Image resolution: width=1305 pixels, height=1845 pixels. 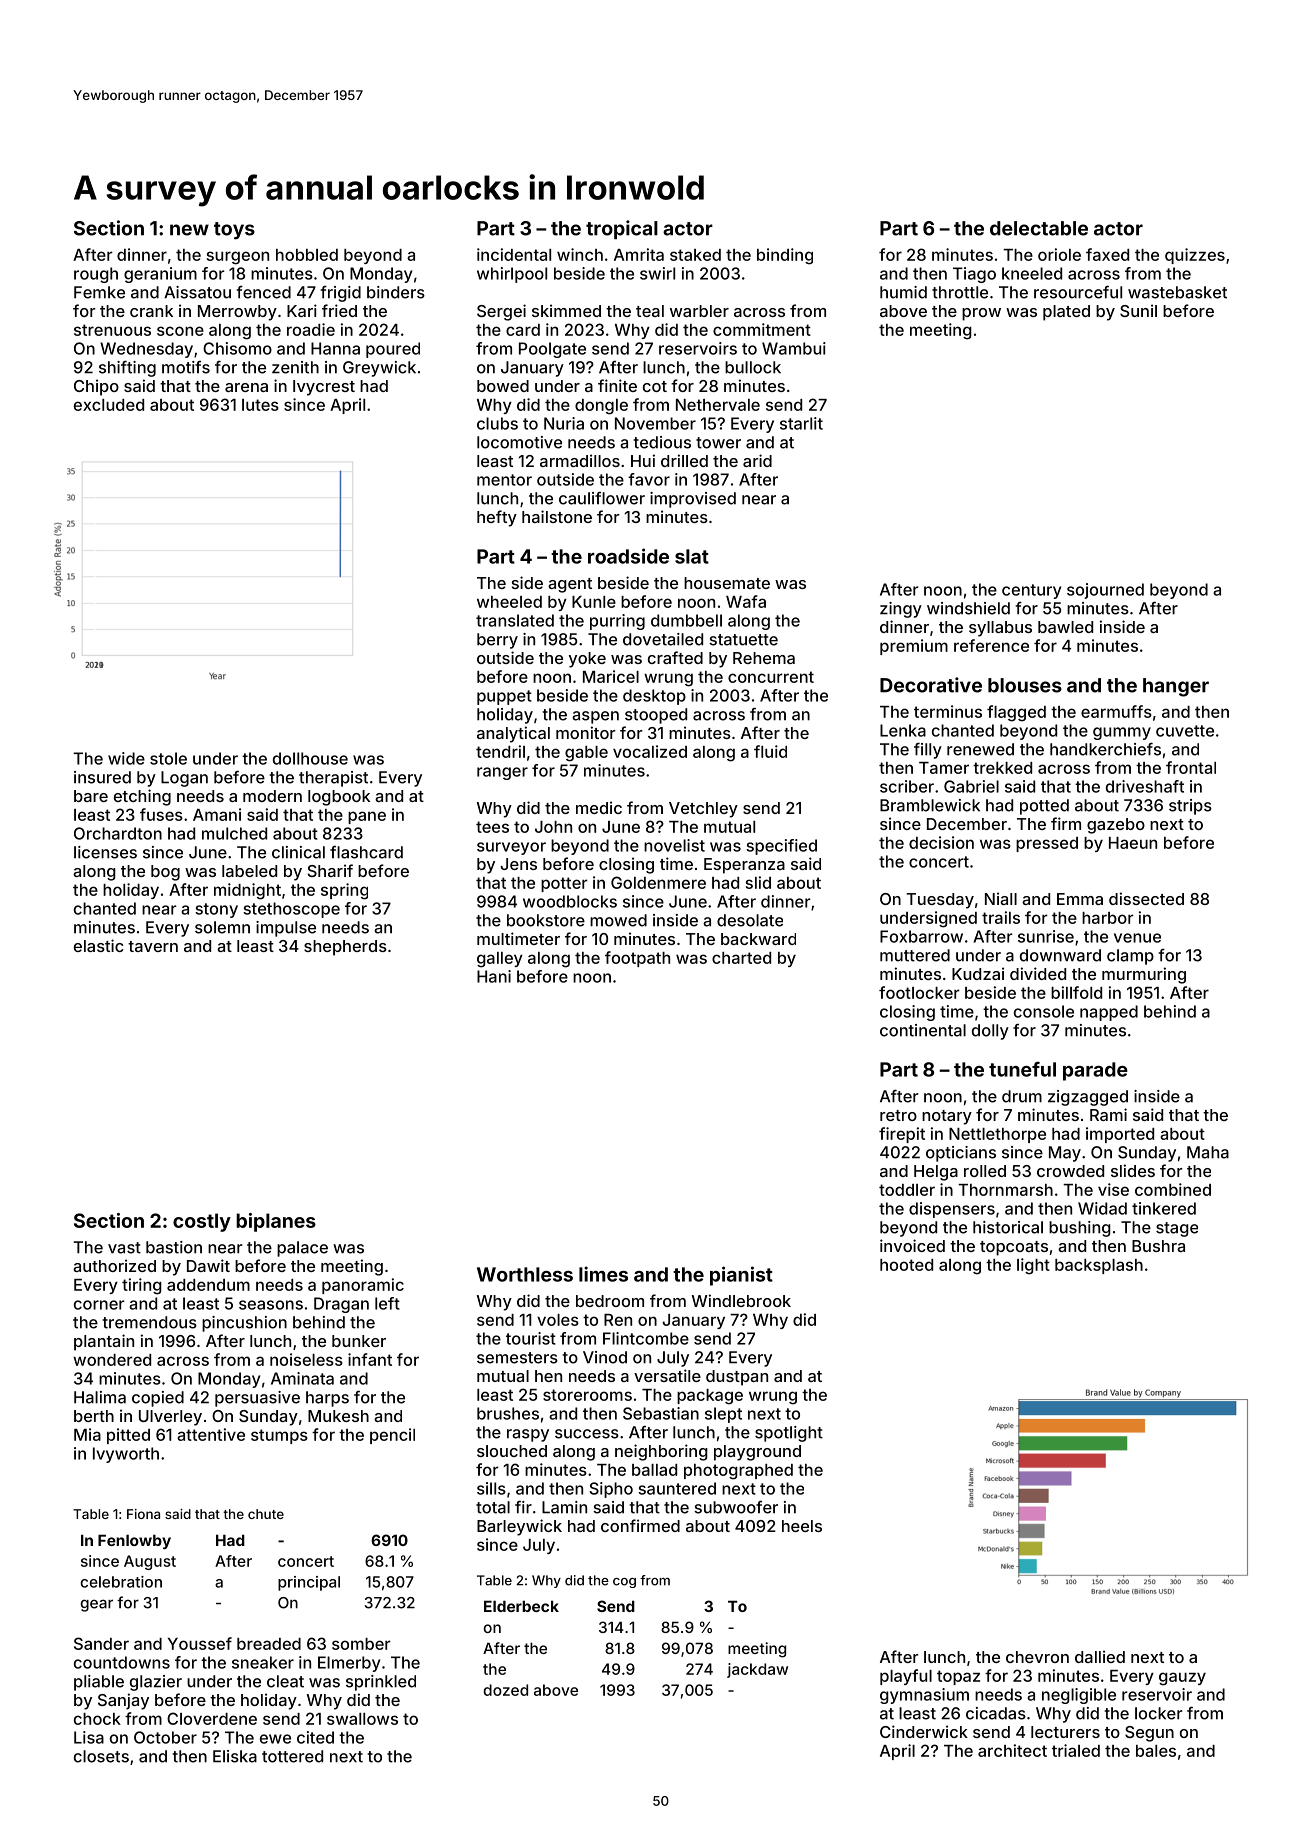 I want to click on bedroom, so click(x=610, y=1301).
